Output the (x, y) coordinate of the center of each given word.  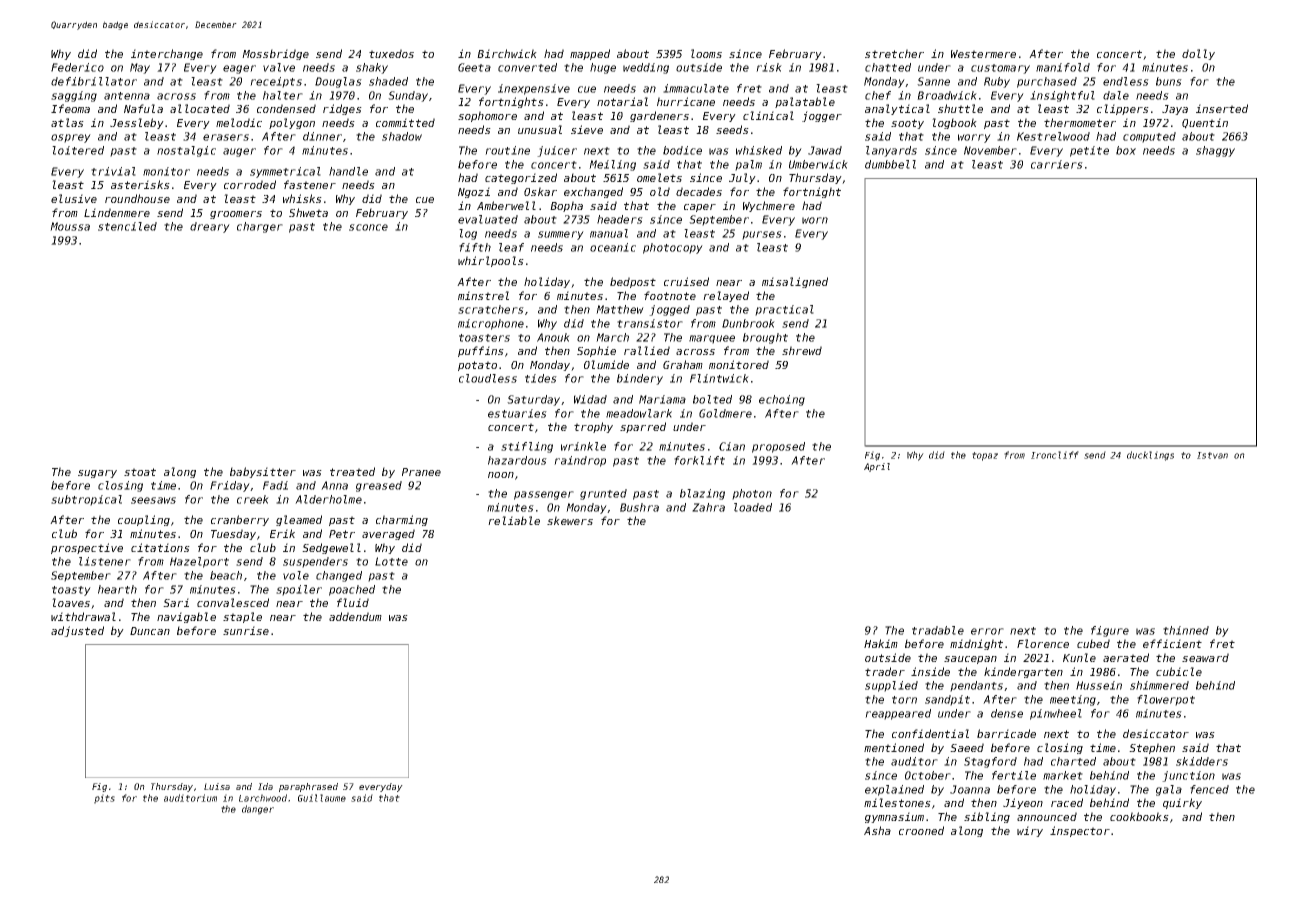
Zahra (708, 507)
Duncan (150, 631)
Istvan (1212, 455)
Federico (77, 67)
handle (348, 171)
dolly (1198, 54)
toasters (484, 338)
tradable (938, 630)
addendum (355, 616)
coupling (144, 520)
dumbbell (890, 164)
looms (706, 53)
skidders (1202, 761)
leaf (511, 247)
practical (784, 310)
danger (258, 810)
